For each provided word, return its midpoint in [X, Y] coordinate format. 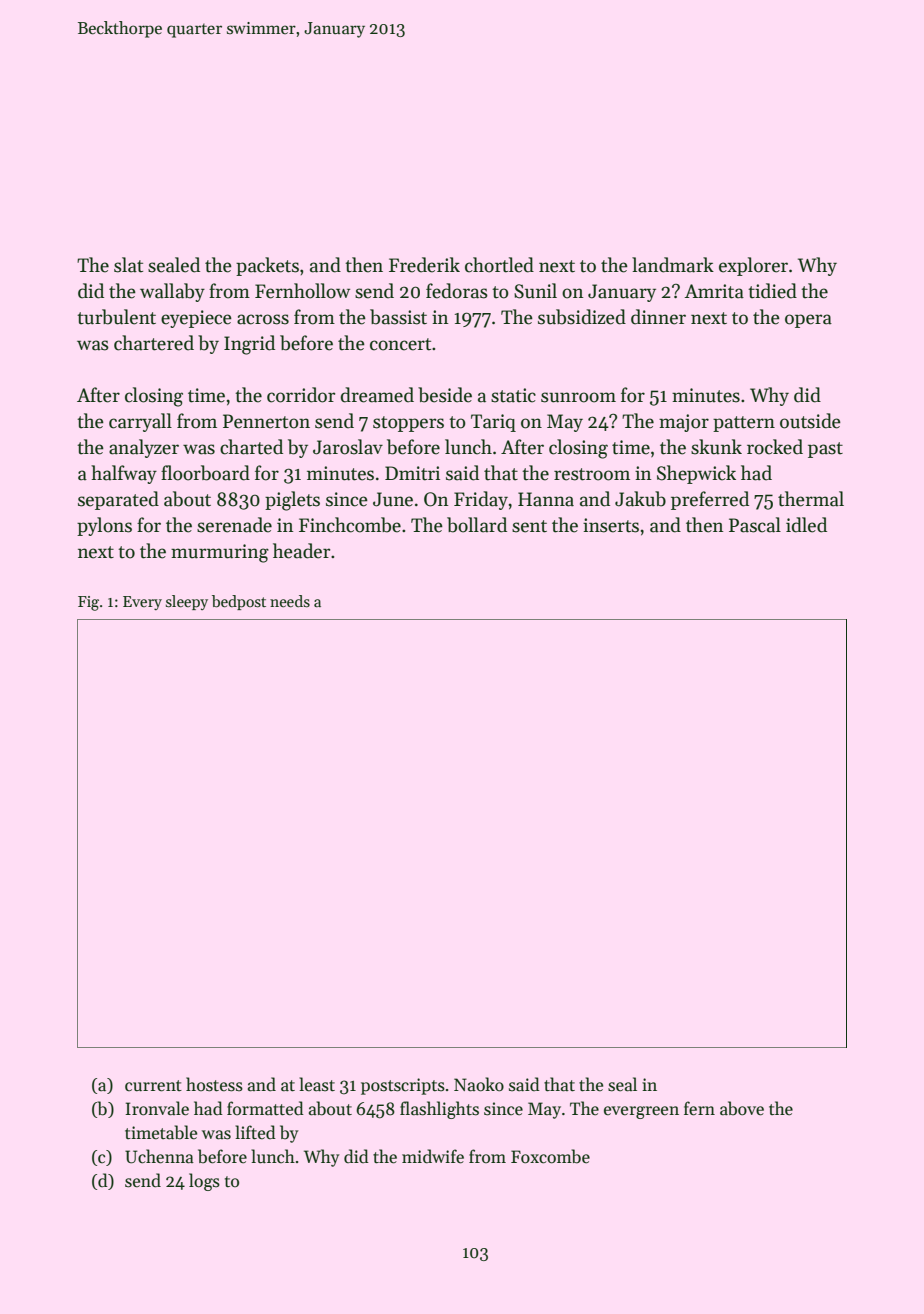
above [742, 1108]
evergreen [641, 1112]
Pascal [755, 525]
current [153, 1086]
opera [808, 321]
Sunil [535, 291]
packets [267, 266]
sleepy [187, 602]
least [317, 1084]
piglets [292, 501]
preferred [710, 500]
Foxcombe [550, 1156]
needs [290, 601]
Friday [481, 500]
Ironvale [157, 1108]
